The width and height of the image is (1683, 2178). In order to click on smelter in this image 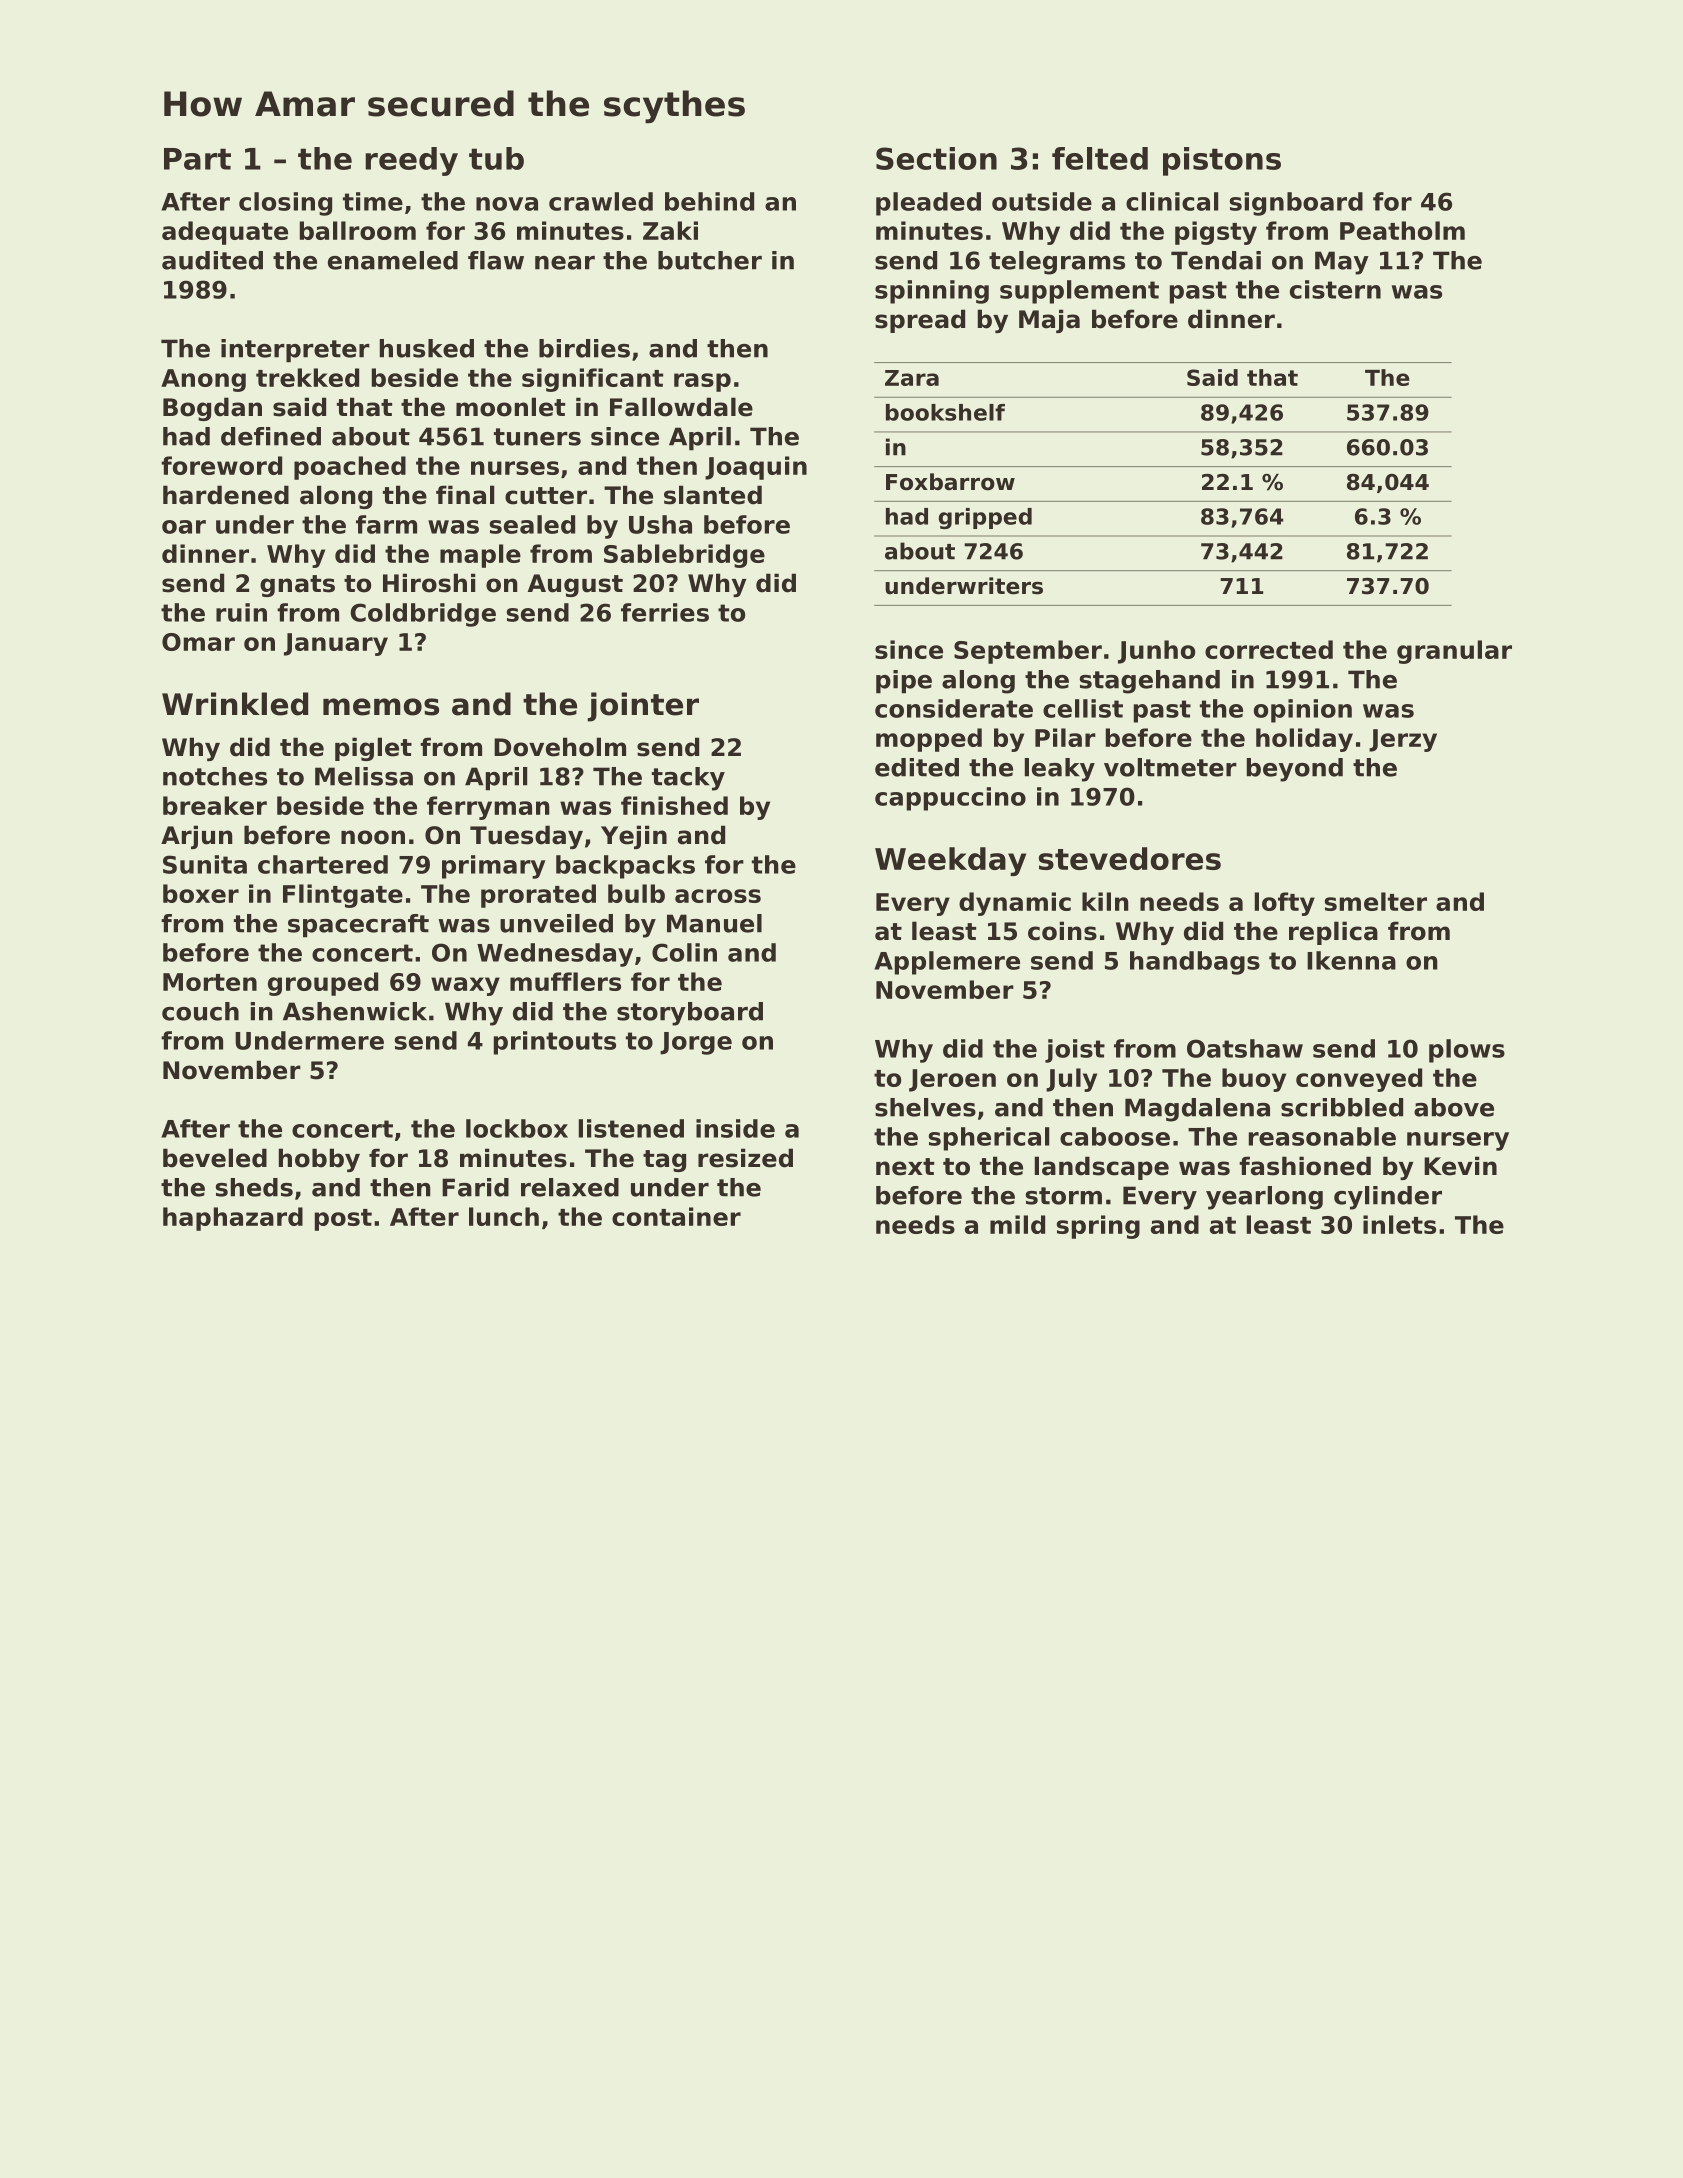, I will do `click(1376, 901)`.
